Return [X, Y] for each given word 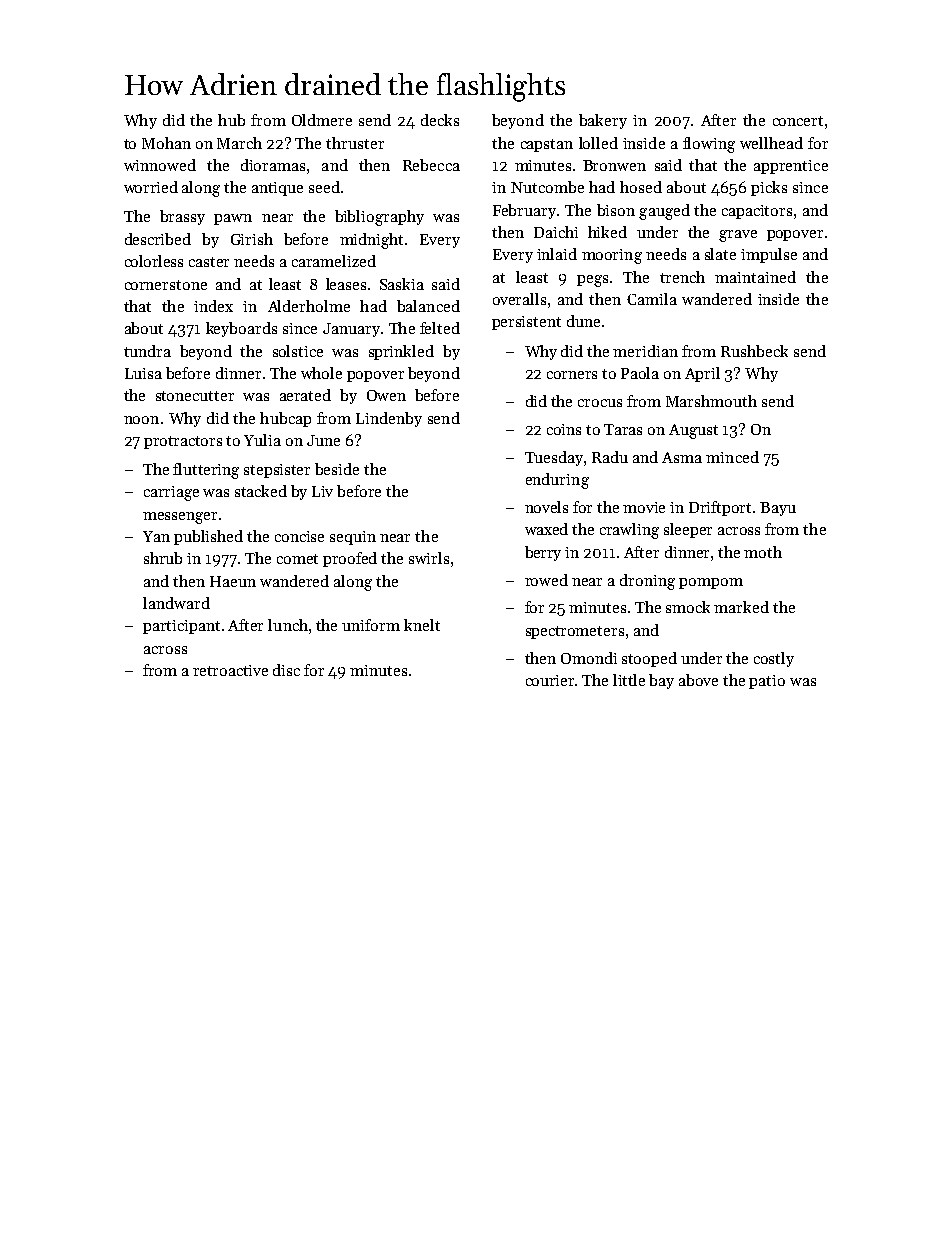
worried [151, 187]
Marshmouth [711, 401]
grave [738, 236]
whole [321, 373]
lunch [288, 625]
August [693, 431]
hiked [607, 232]
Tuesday [554, 458]
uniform [371, 625]
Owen [386, 395]
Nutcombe [547, 187]
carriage [171, 493]
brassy [182, 217]
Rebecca [431, 165]
